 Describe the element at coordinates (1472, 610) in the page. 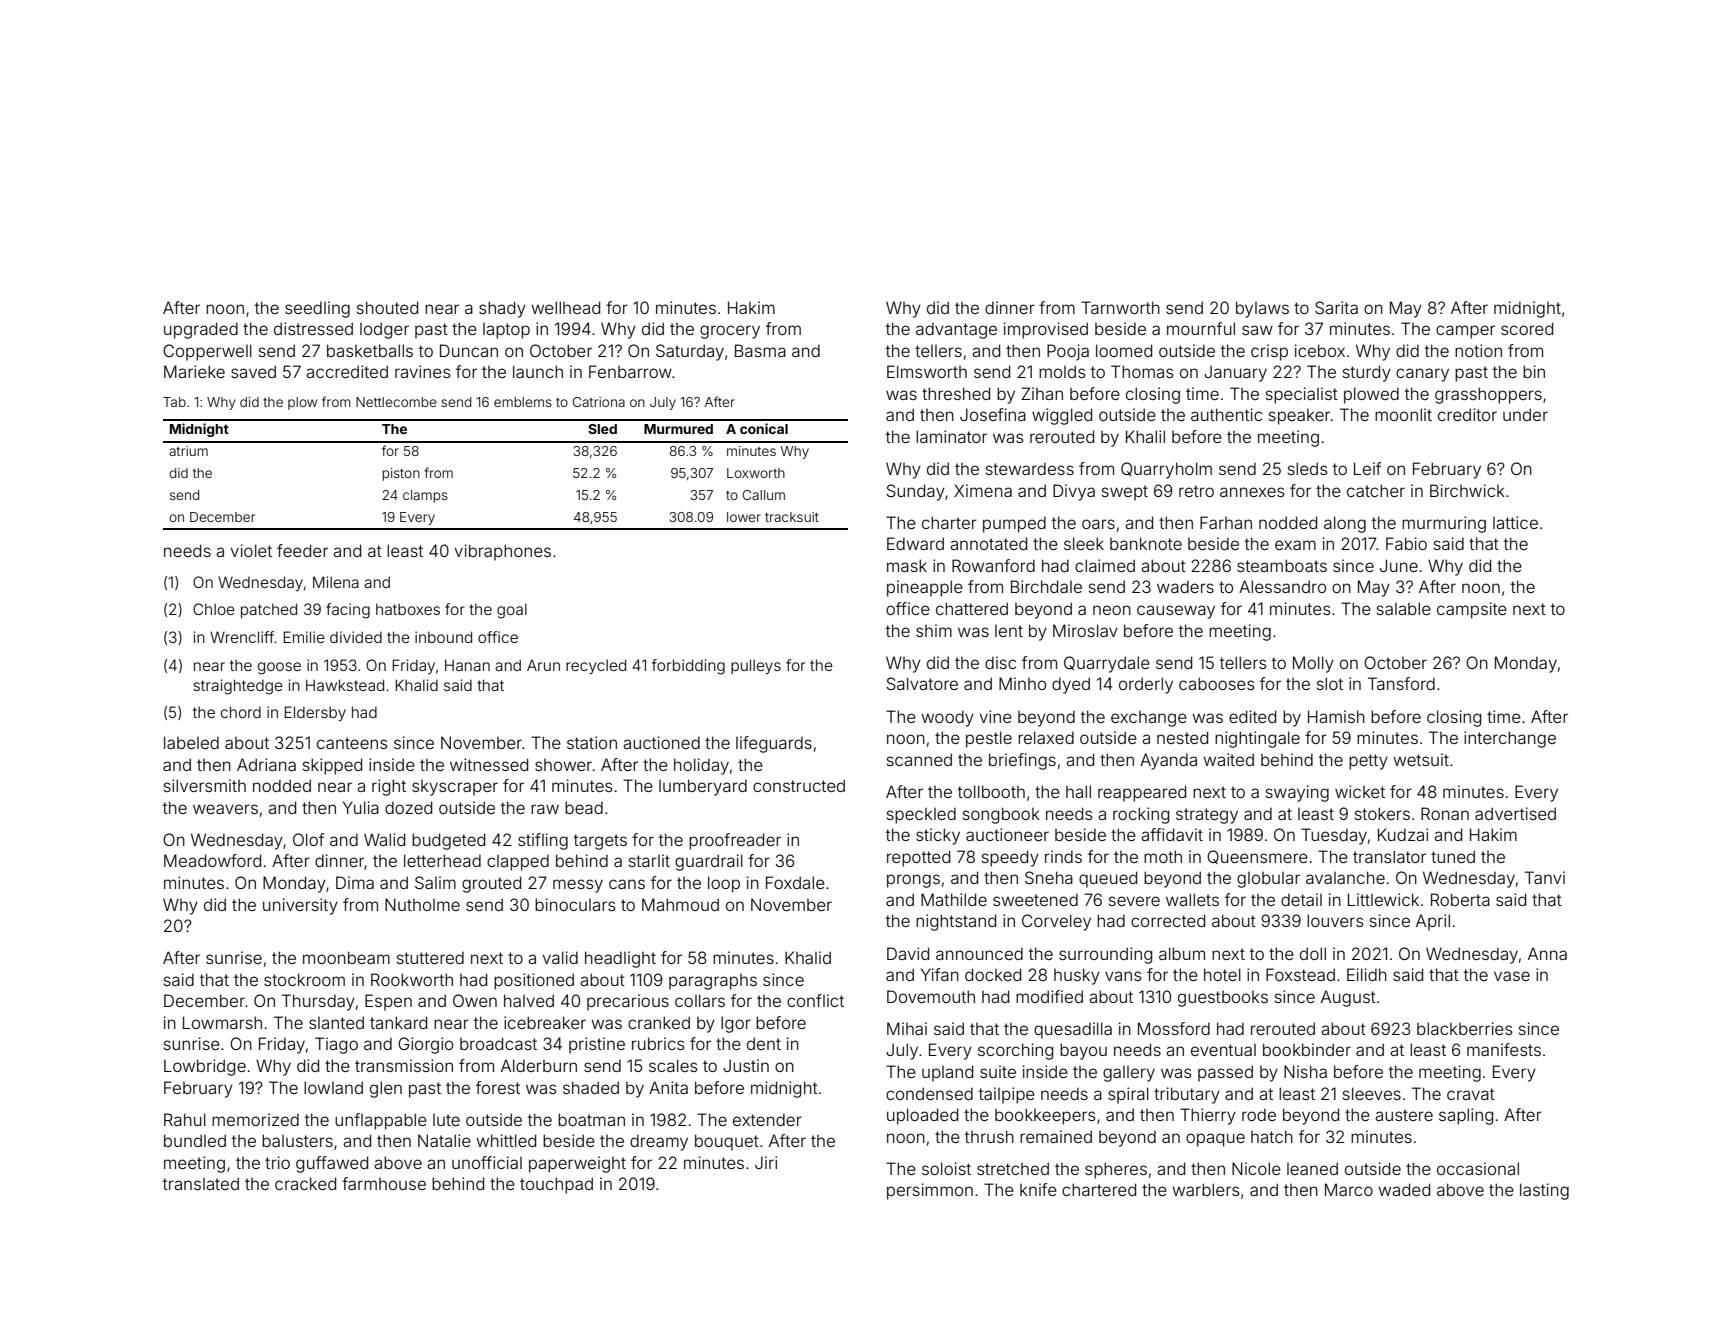

I see `campsite` at that location.
